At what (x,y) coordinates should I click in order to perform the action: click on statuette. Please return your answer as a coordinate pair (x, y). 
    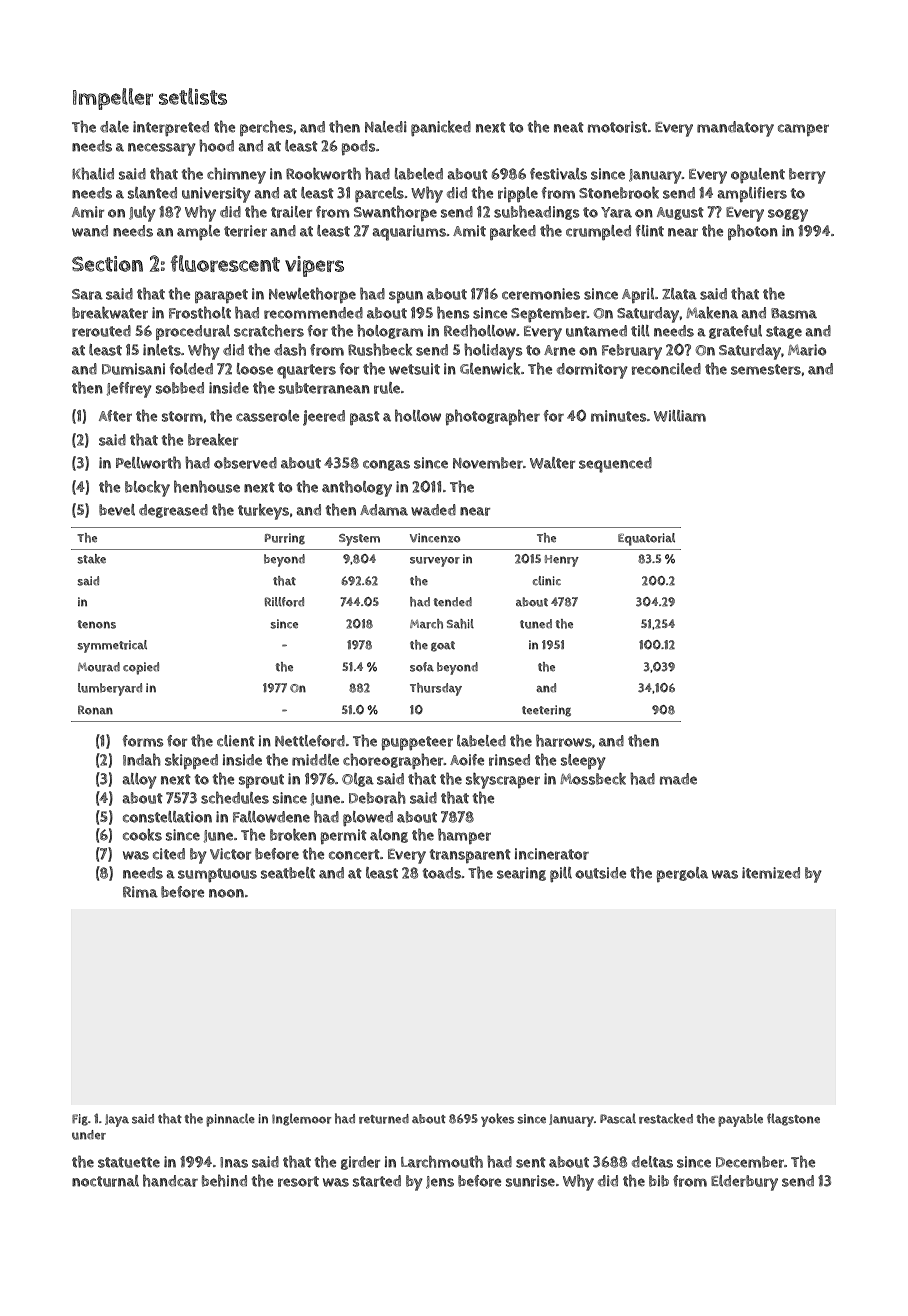
    Looking at the image, I should click on (129, 1162).
